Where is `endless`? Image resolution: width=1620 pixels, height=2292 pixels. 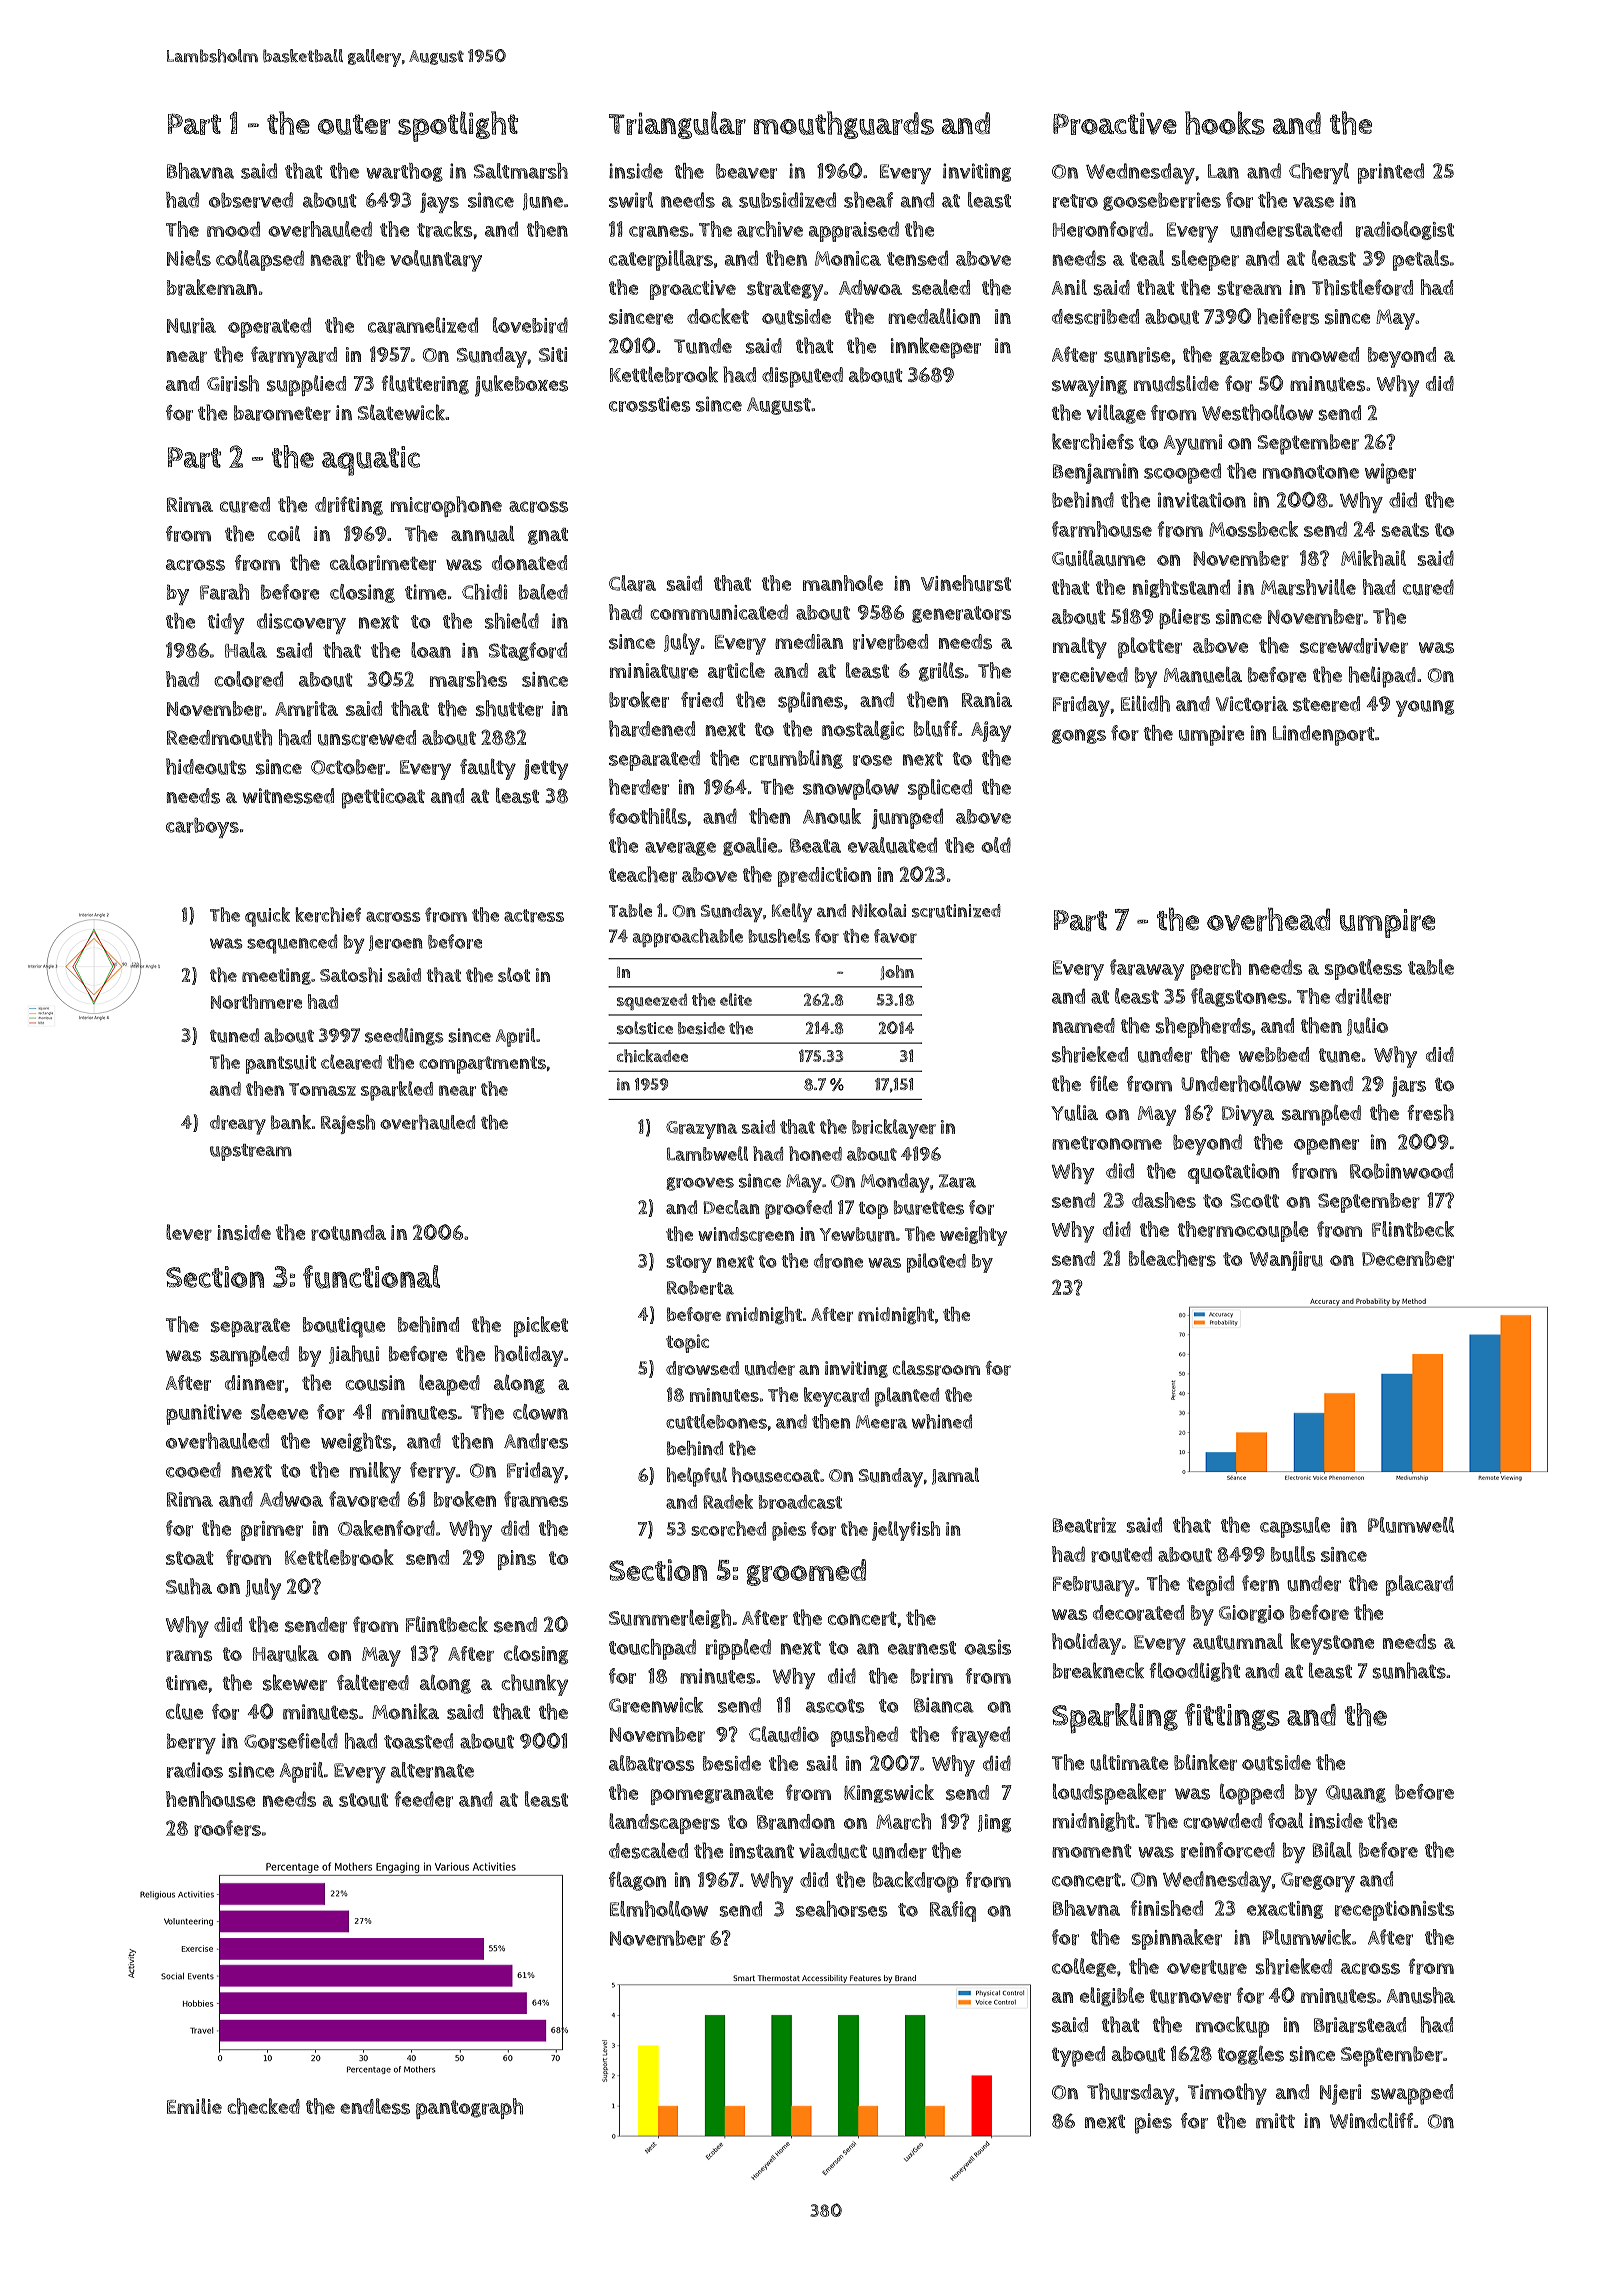
endless is located at coordinates (375, 2106).
